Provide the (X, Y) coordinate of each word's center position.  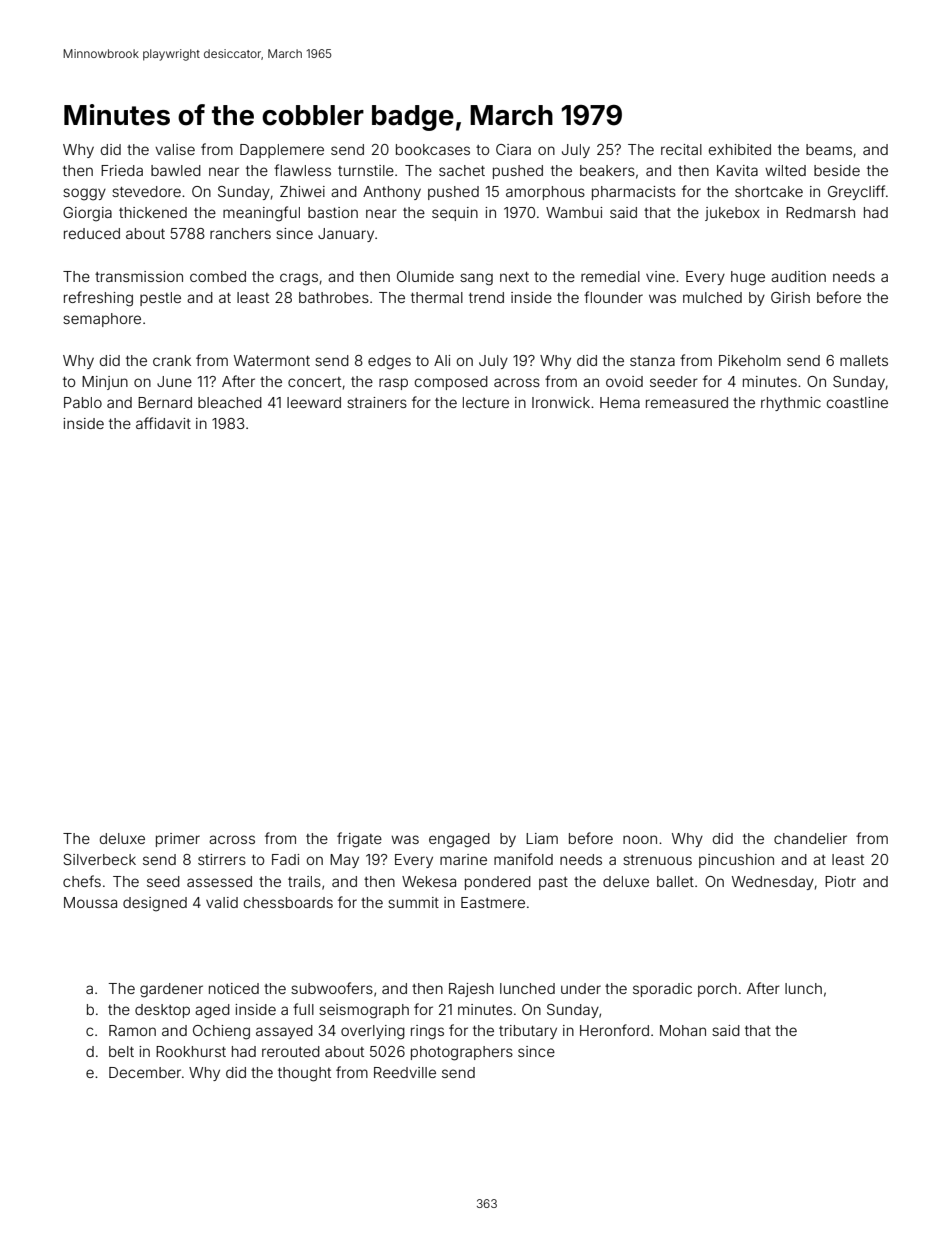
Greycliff (856, 192)
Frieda (122, 170)
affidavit (163, 423)
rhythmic (791, 404)
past (553, 883)
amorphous (545, 193)
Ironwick (561, 402)
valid (222, 902)
